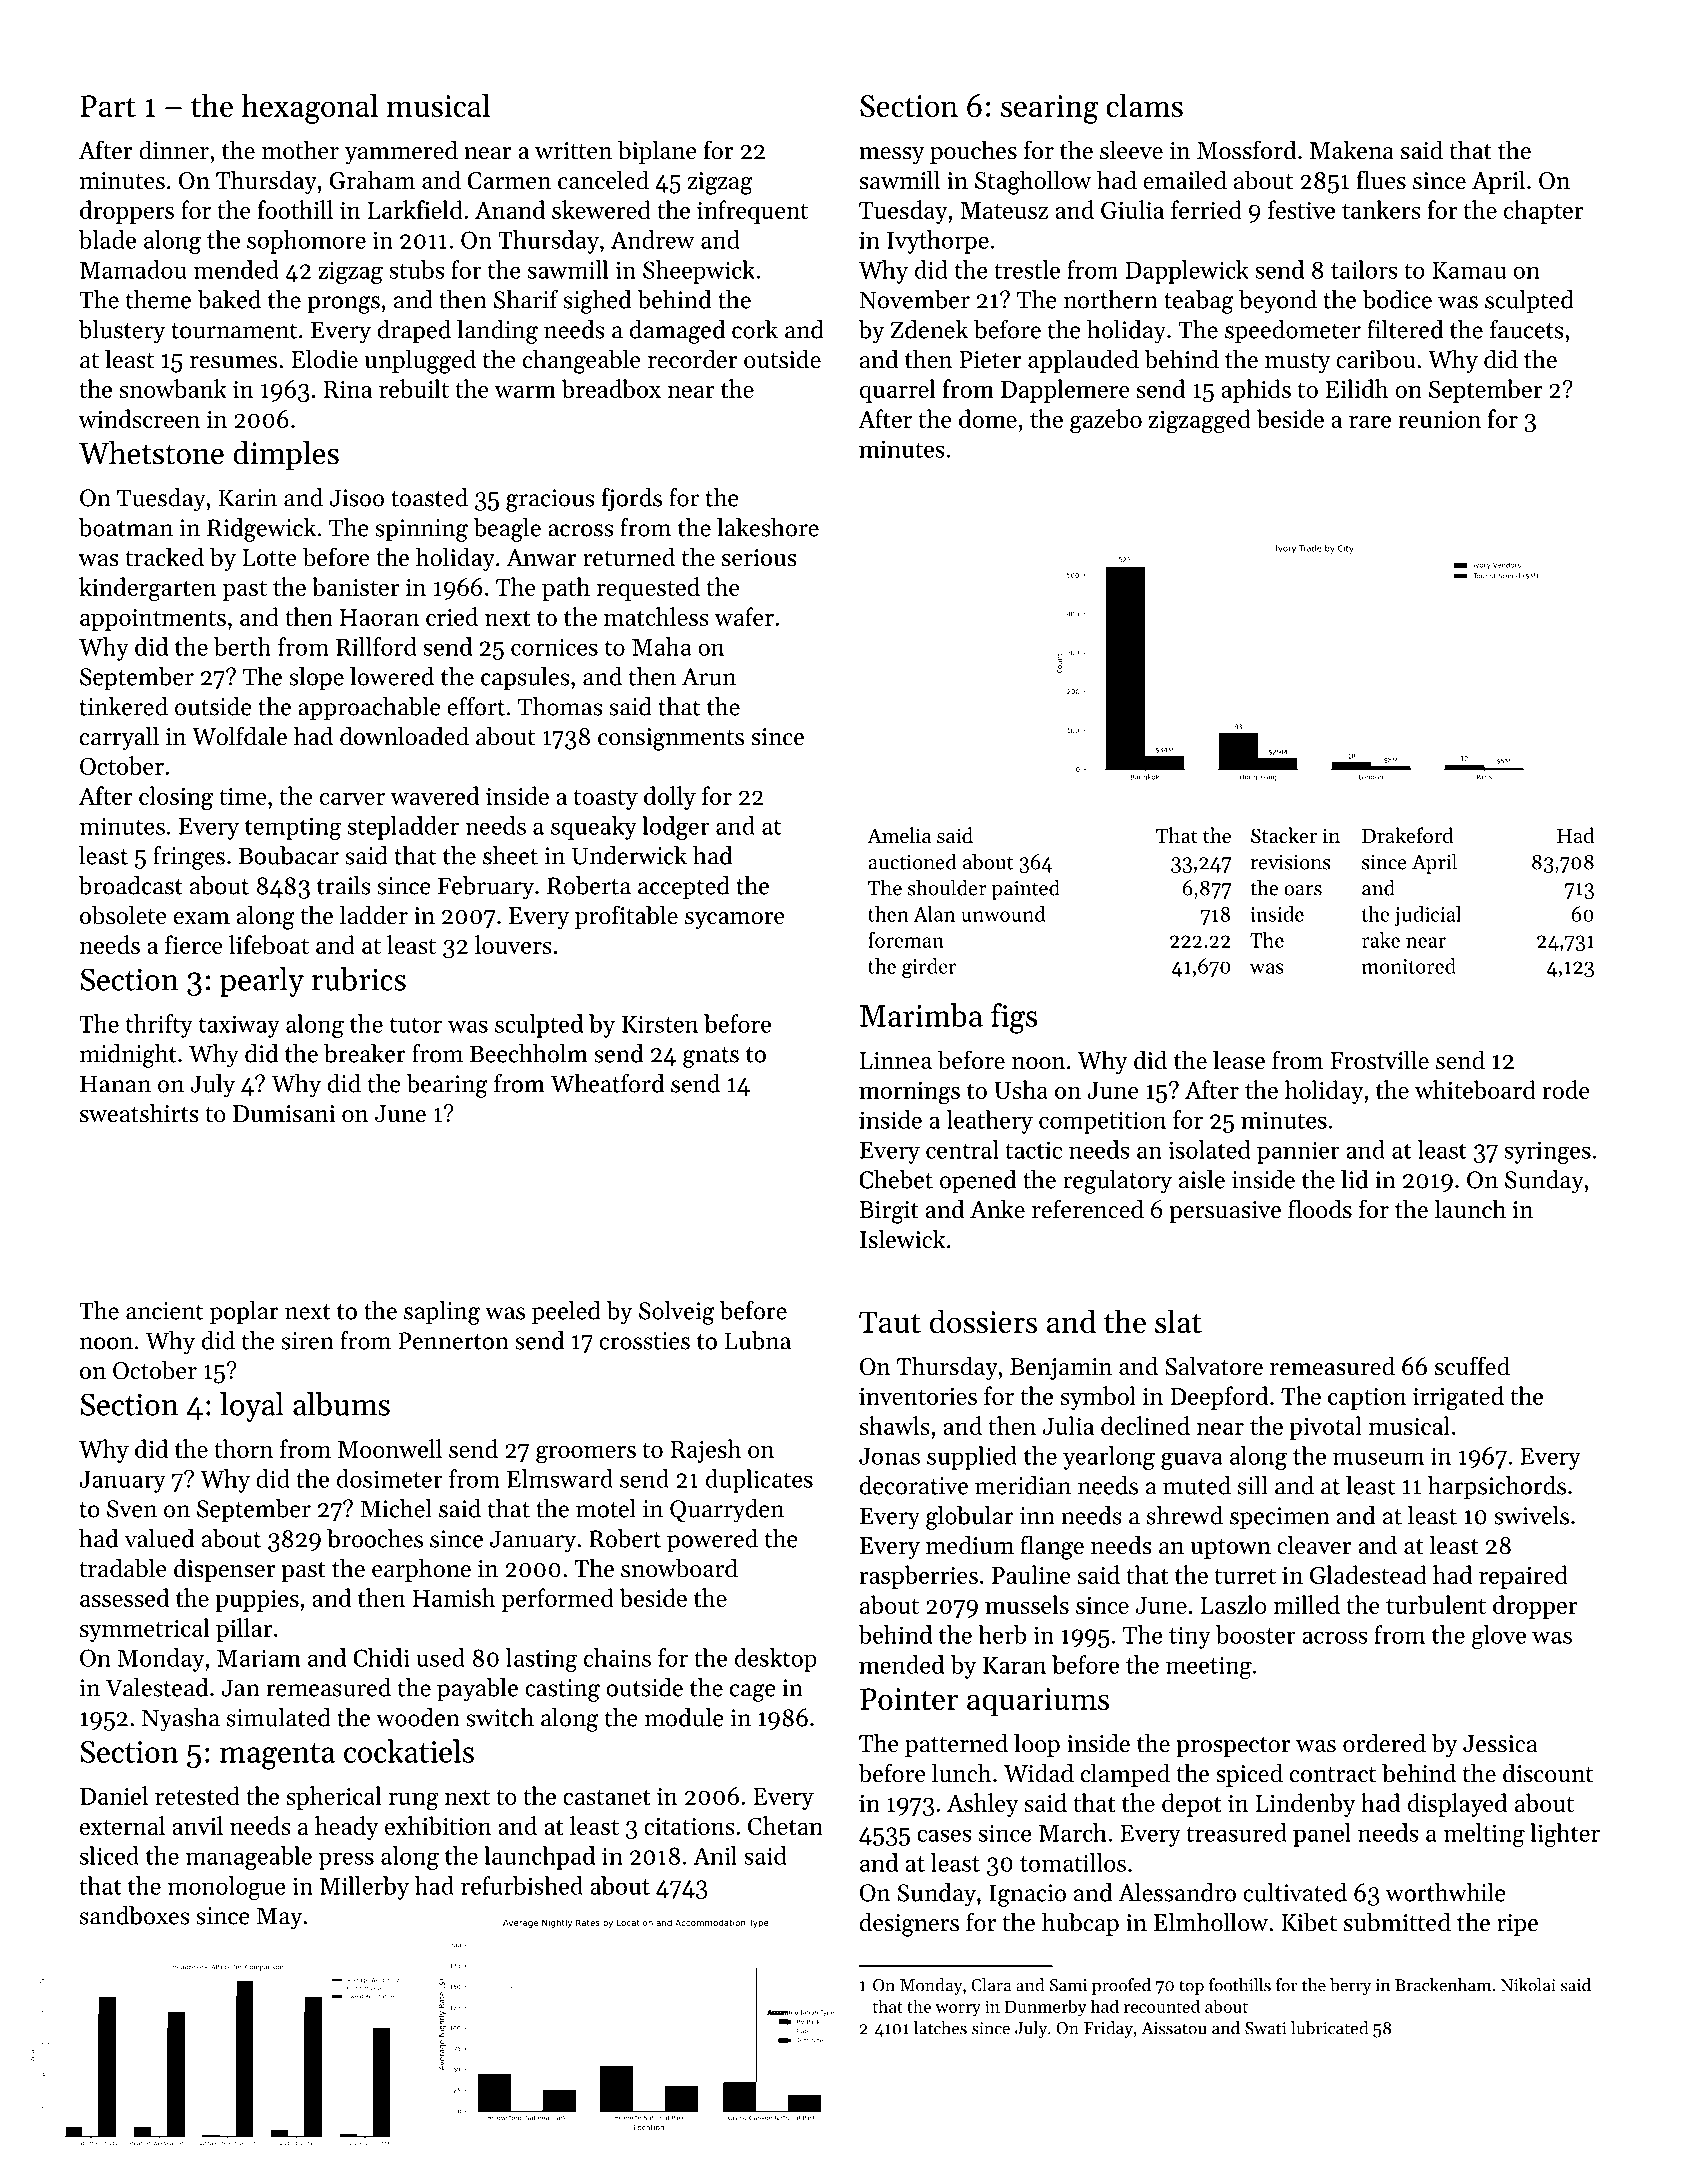 Image resolution: width=1683 pixels, height=2178 pixels. I want to click on Part, so click(108, 106).
